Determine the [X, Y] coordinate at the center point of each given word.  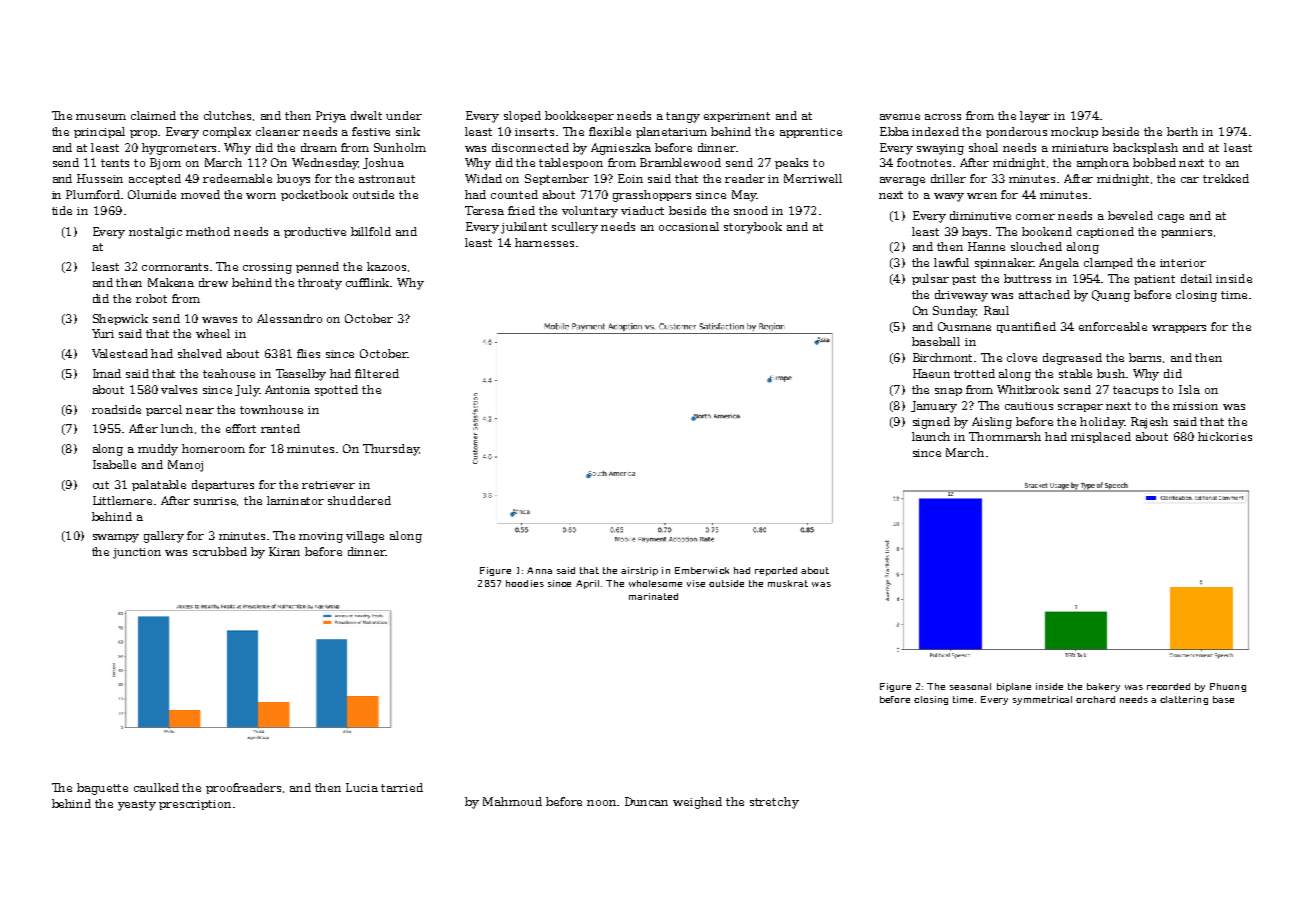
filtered [377, 373]
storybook [753, 228]
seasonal [970, 686]
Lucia [362, 787]
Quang [1111, 296]
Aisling [992, 423]
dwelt [366, 115]
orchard [1095, 699]
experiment [737, 117]
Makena [171, 282]
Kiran [284, 551]
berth [1182, 131]
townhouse [271, 409]
